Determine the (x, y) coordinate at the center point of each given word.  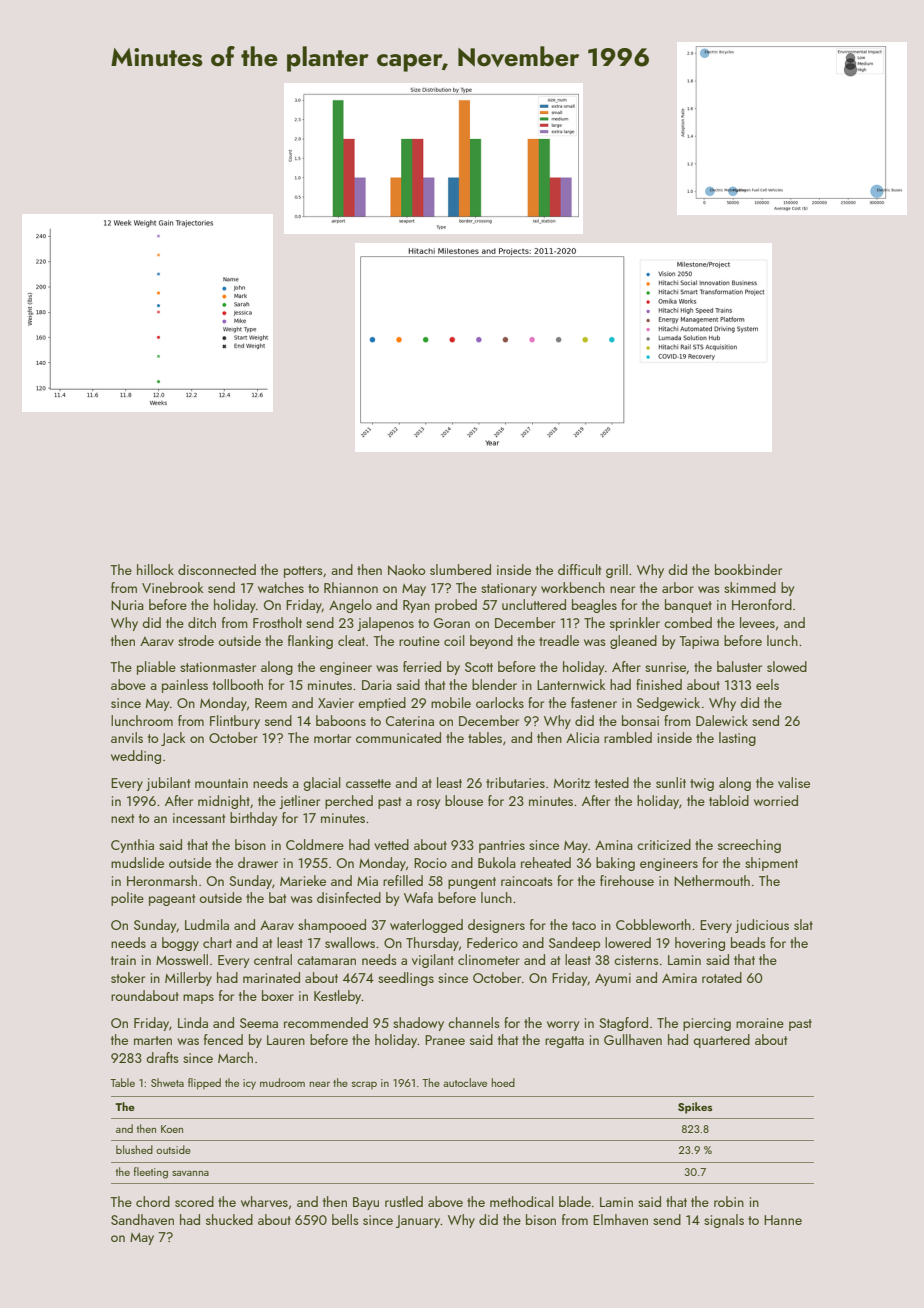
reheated (546, 862)
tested (612, 782)
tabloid (729, 800)
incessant (199, 818)
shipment (771, 864)
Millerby (188, 979)
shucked (229, 1219)
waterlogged (426, 926)
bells (345, 1219)
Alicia (582, 737)
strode (196, 640)
